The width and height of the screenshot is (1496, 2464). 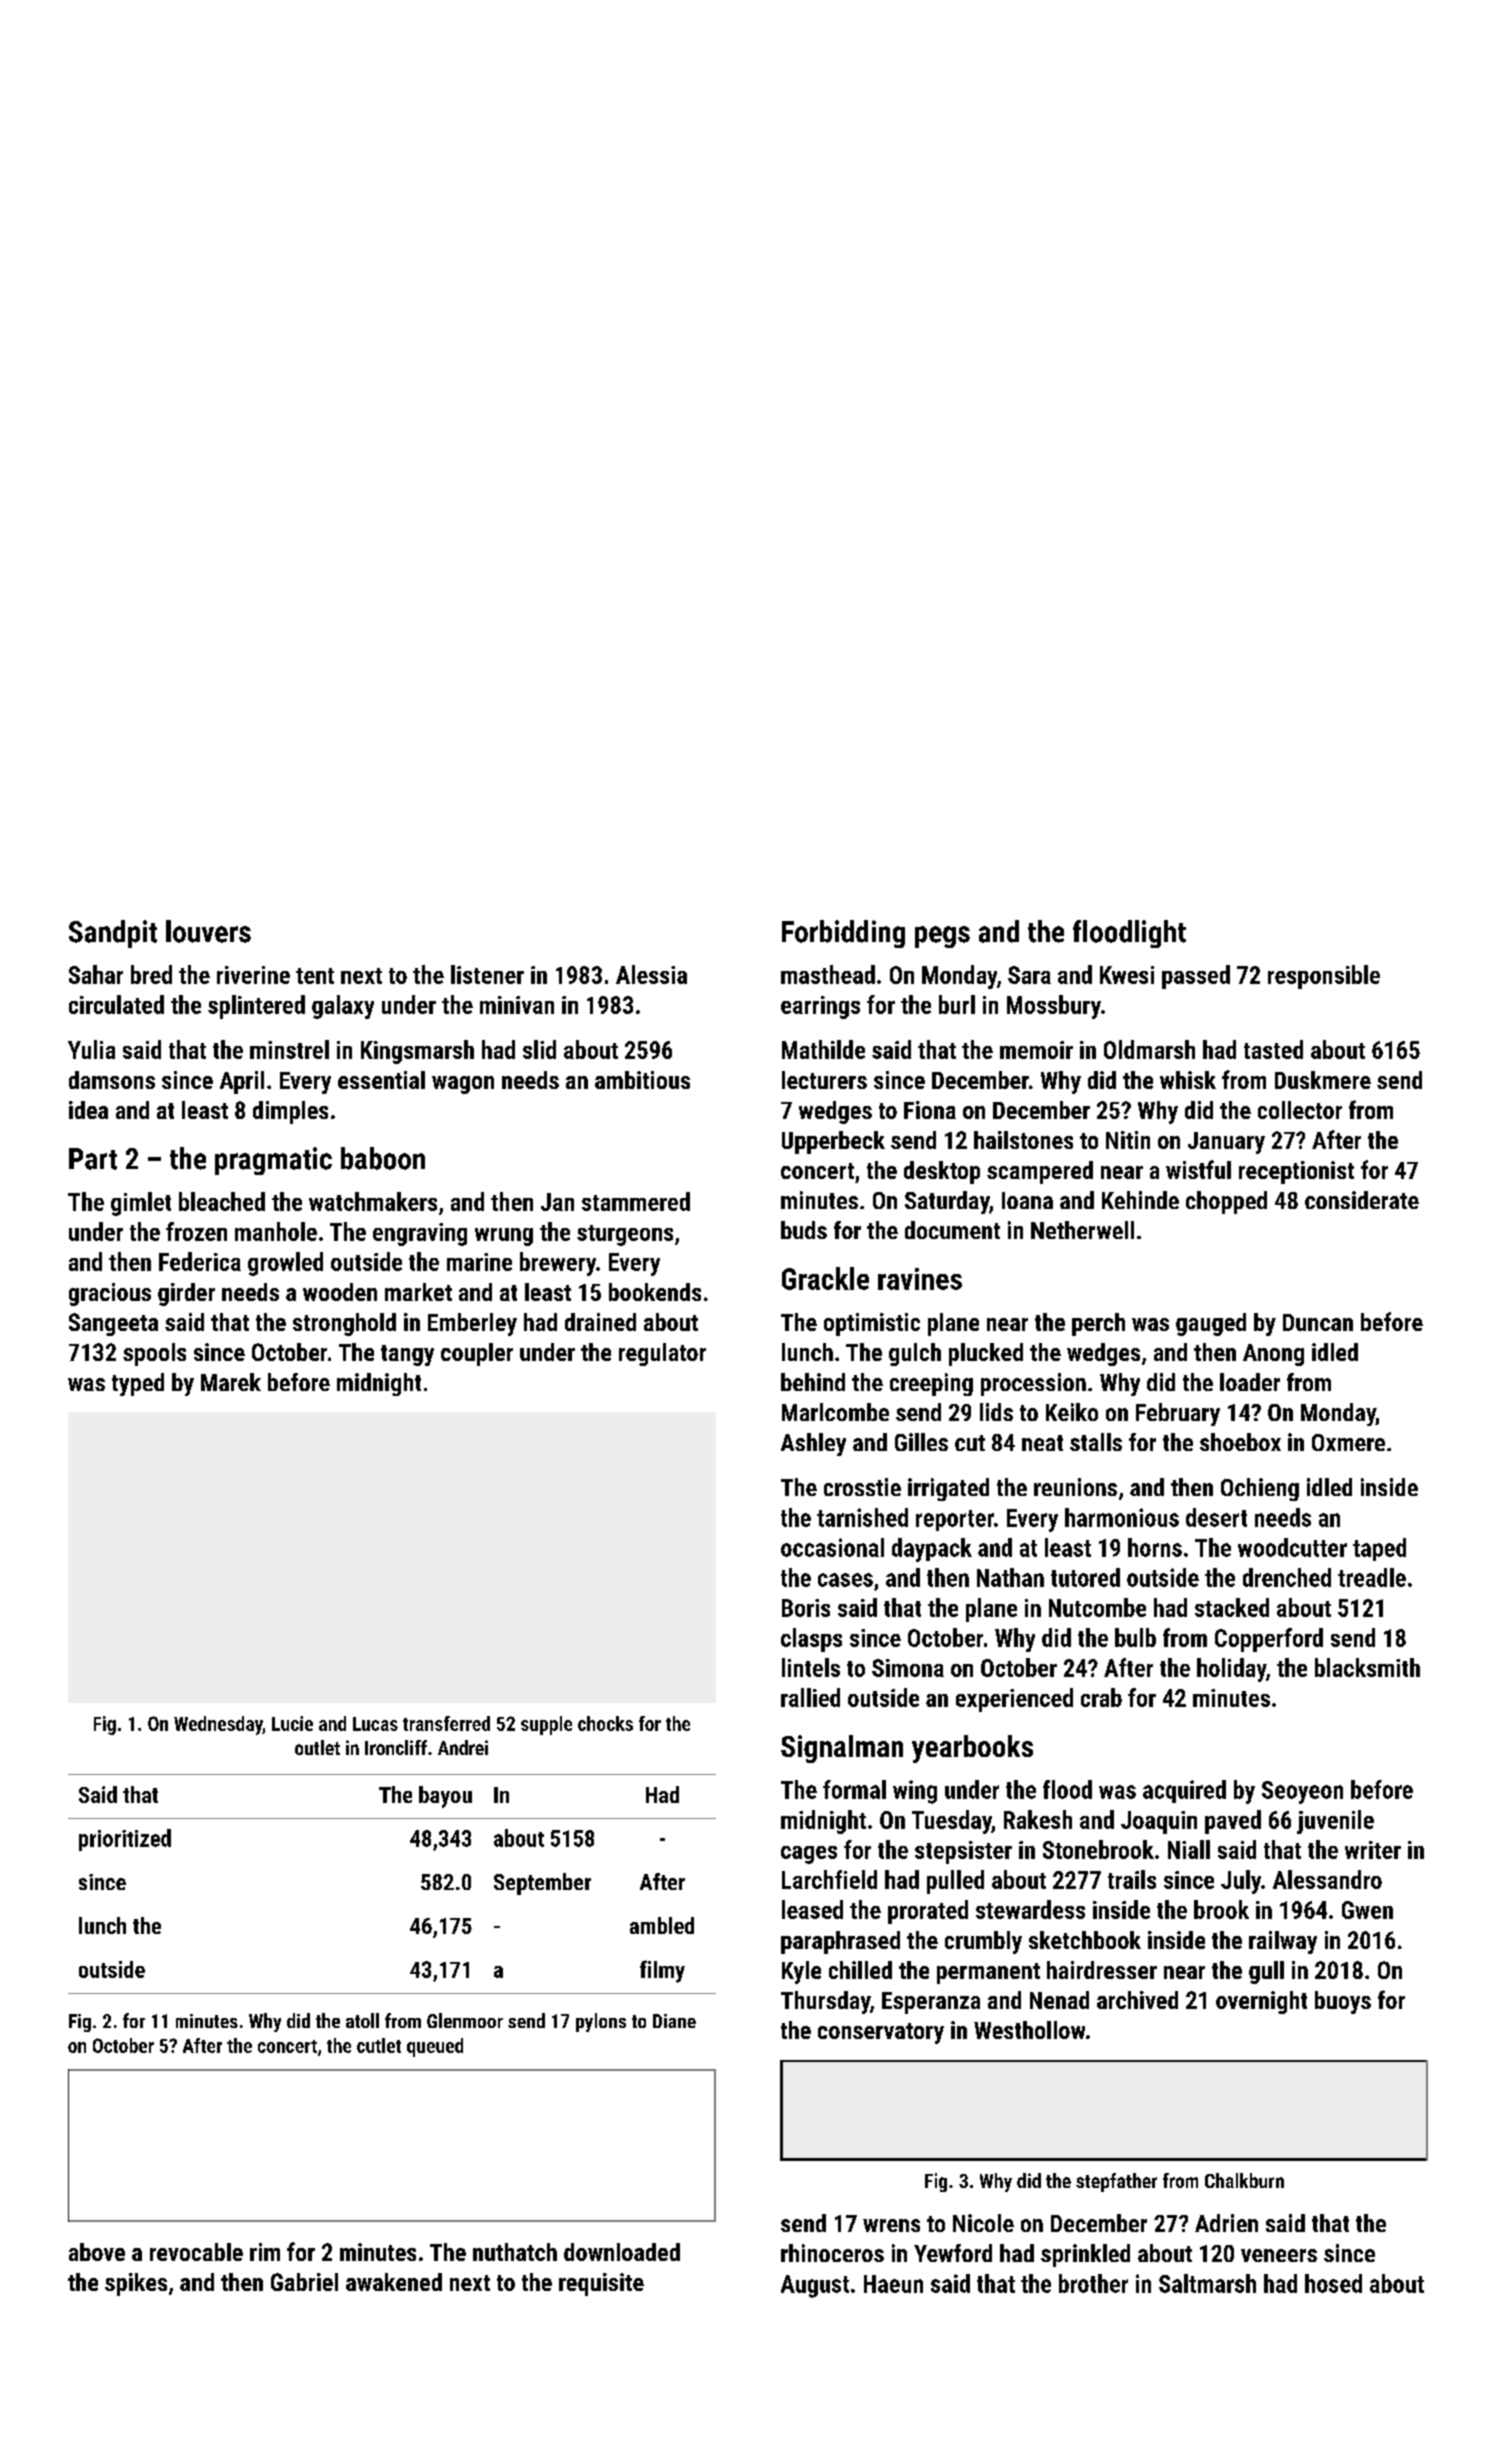 I want to click on treadle, so click(x=1372, y=1577).
